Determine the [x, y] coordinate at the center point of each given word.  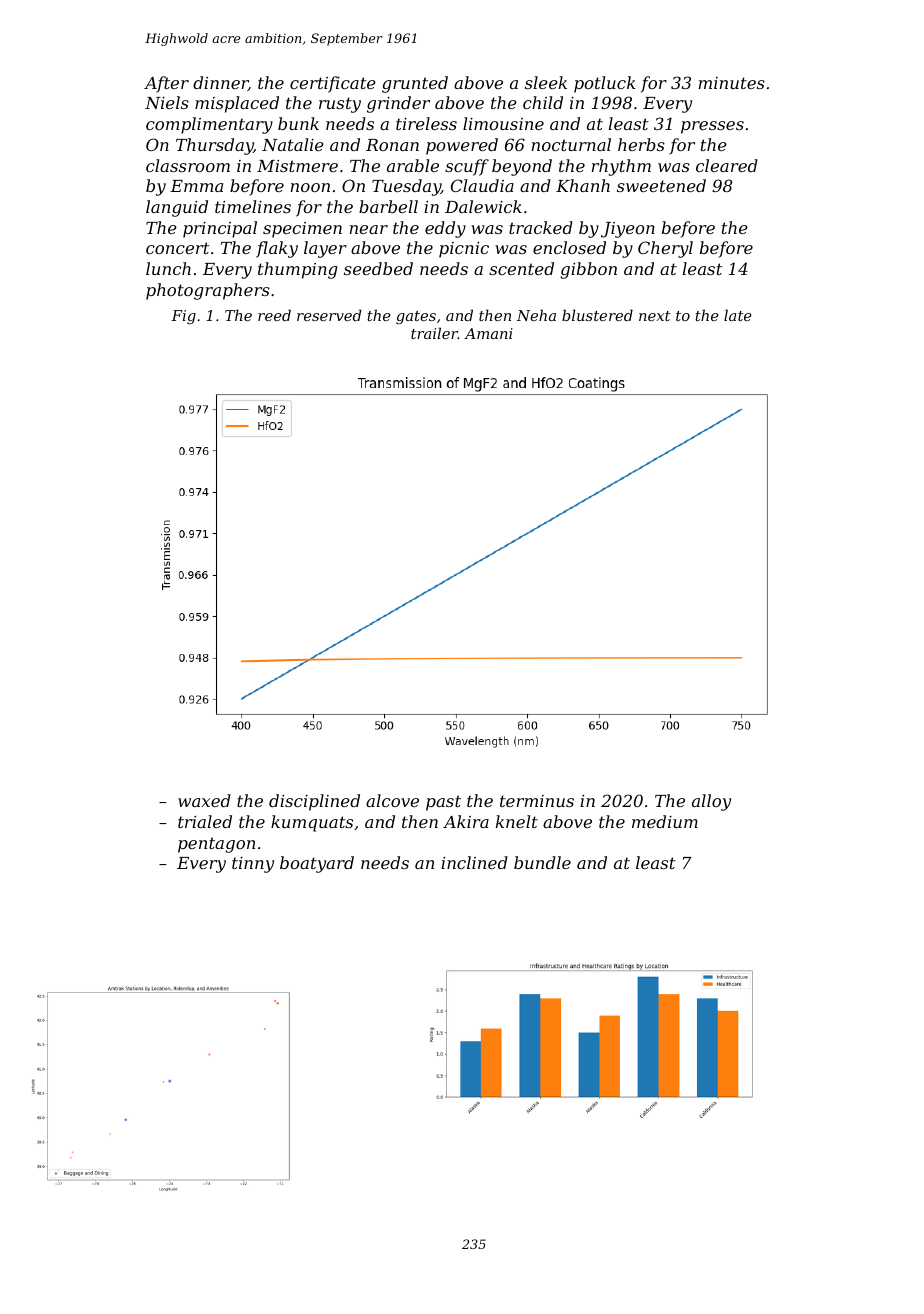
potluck [605, 84]
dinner [220, 83]
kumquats [312, 823]
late [738, 315]
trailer [434, 333]
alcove [392, 800]
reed [274, 315]
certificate [333, 84]
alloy [711, 802]
